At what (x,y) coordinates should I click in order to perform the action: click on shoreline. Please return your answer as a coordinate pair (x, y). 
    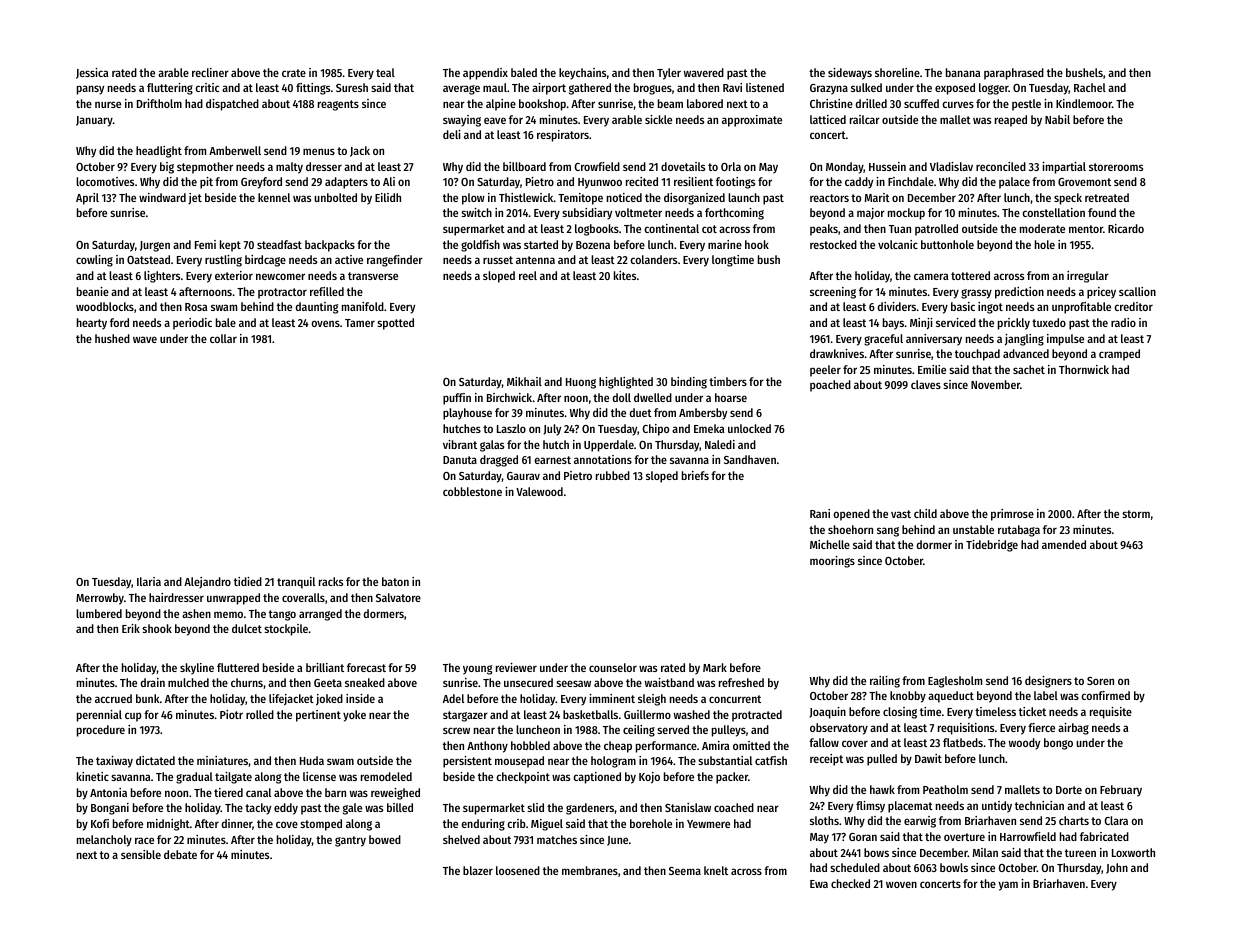
    Looking at the image, I should click on (897, 72).
